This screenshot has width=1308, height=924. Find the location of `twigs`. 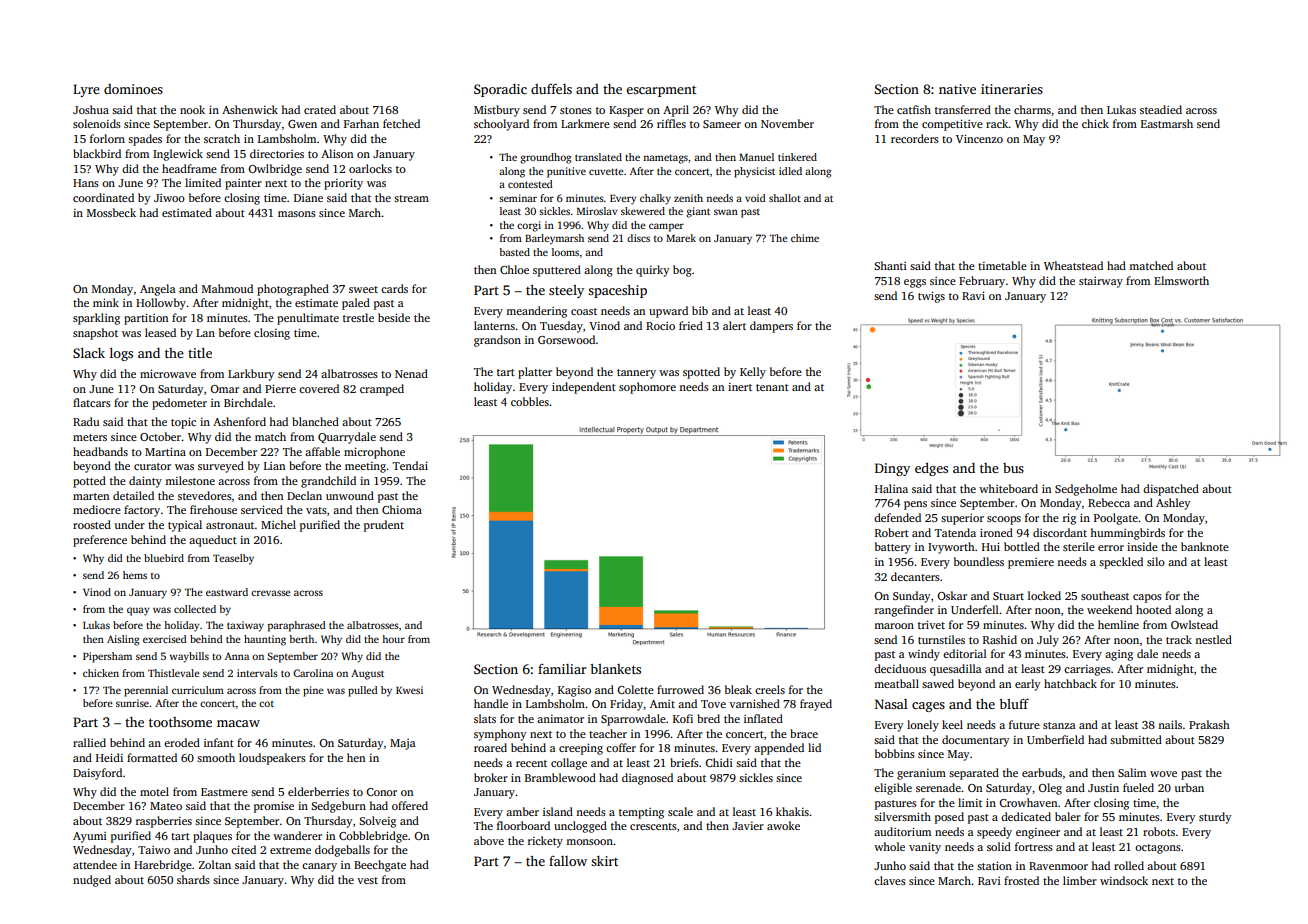

twigs is located at coordinates (931, 297).
